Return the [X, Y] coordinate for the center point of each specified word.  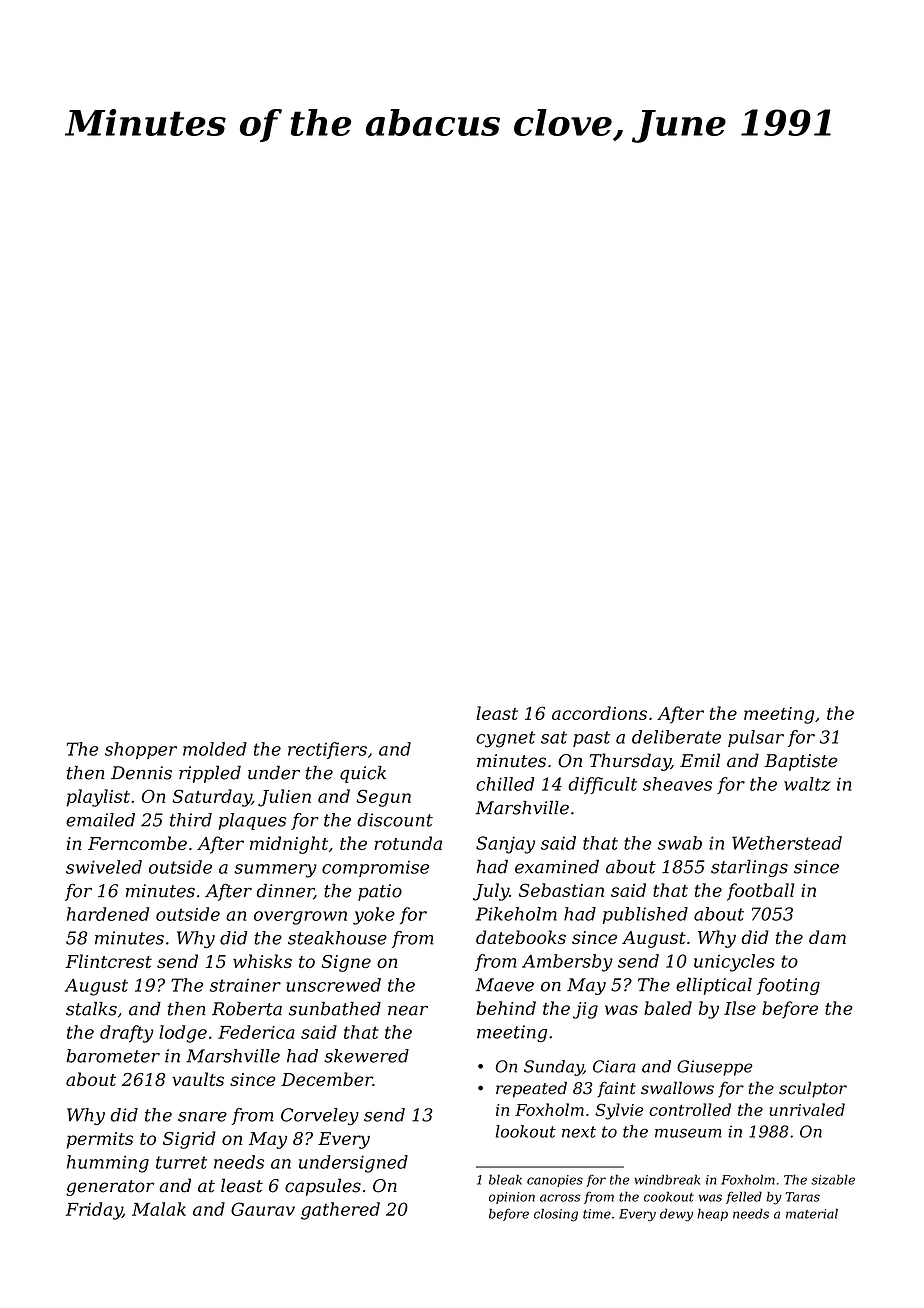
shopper [141, 750]
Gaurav [263, 1209]
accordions [599, 713]
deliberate [676, 737]
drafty [127, 1034]
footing [788, 986]
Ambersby [567, 963]
